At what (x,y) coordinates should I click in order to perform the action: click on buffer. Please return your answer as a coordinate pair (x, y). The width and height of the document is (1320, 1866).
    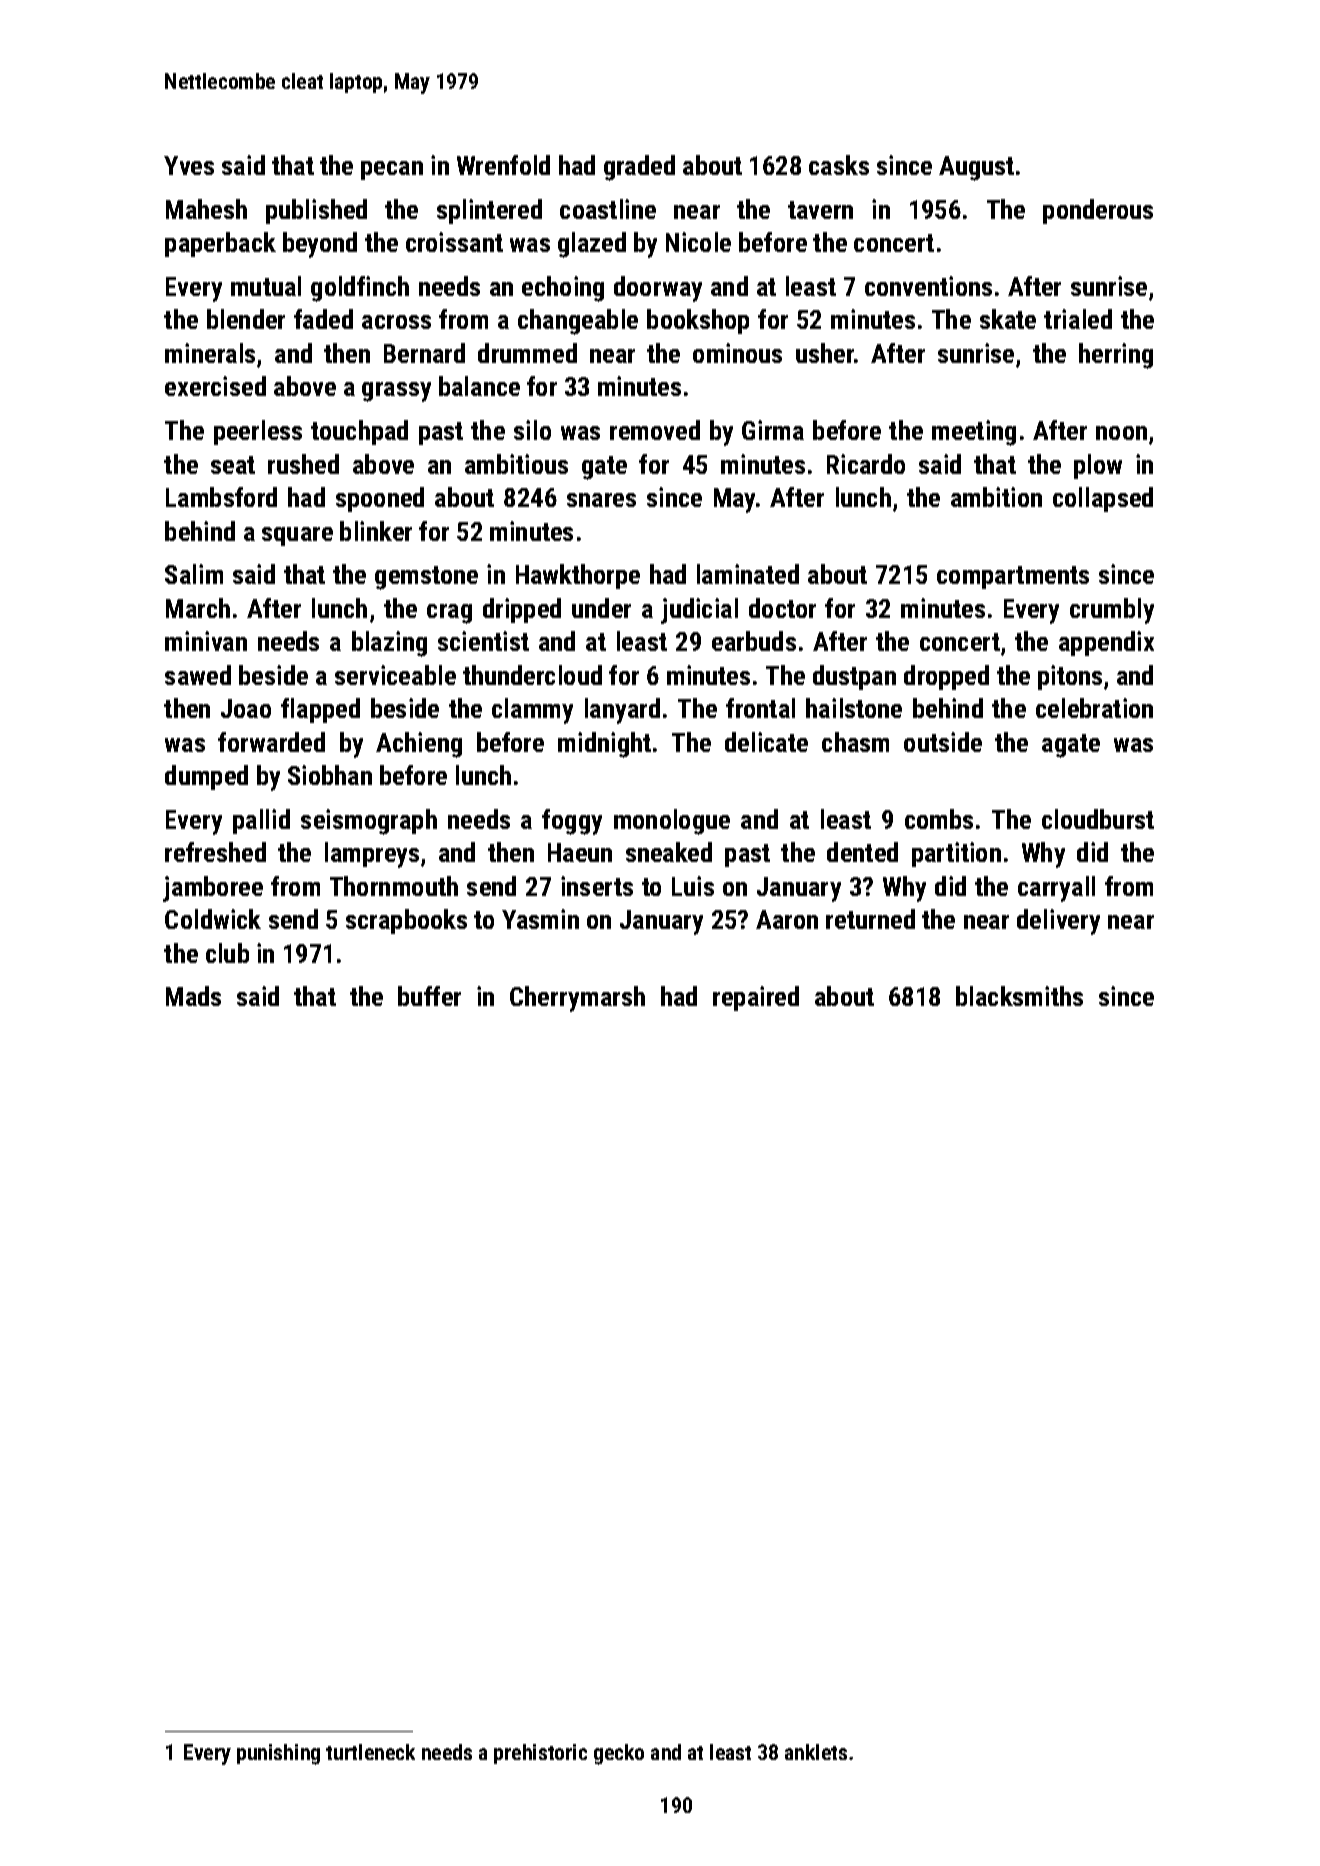
    Looking at the image, I should click on (429, 996).
